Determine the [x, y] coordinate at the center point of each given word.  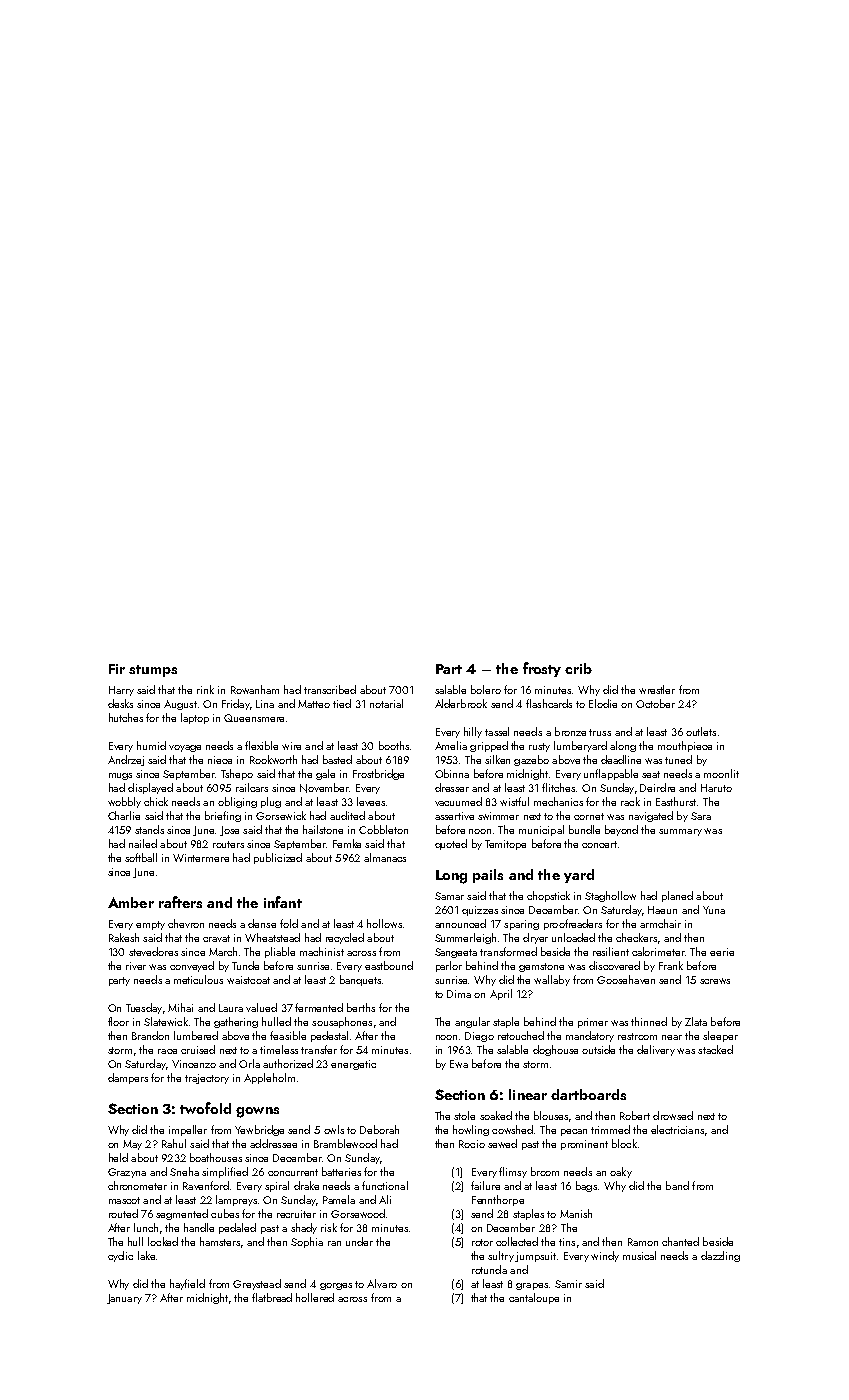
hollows [384, 923]
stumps [153, 671]
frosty [542, 669]
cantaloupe [534, 1298]
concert [599, 844]
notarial [386, 703]
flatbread [272, 1297]
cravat [216, 938]
